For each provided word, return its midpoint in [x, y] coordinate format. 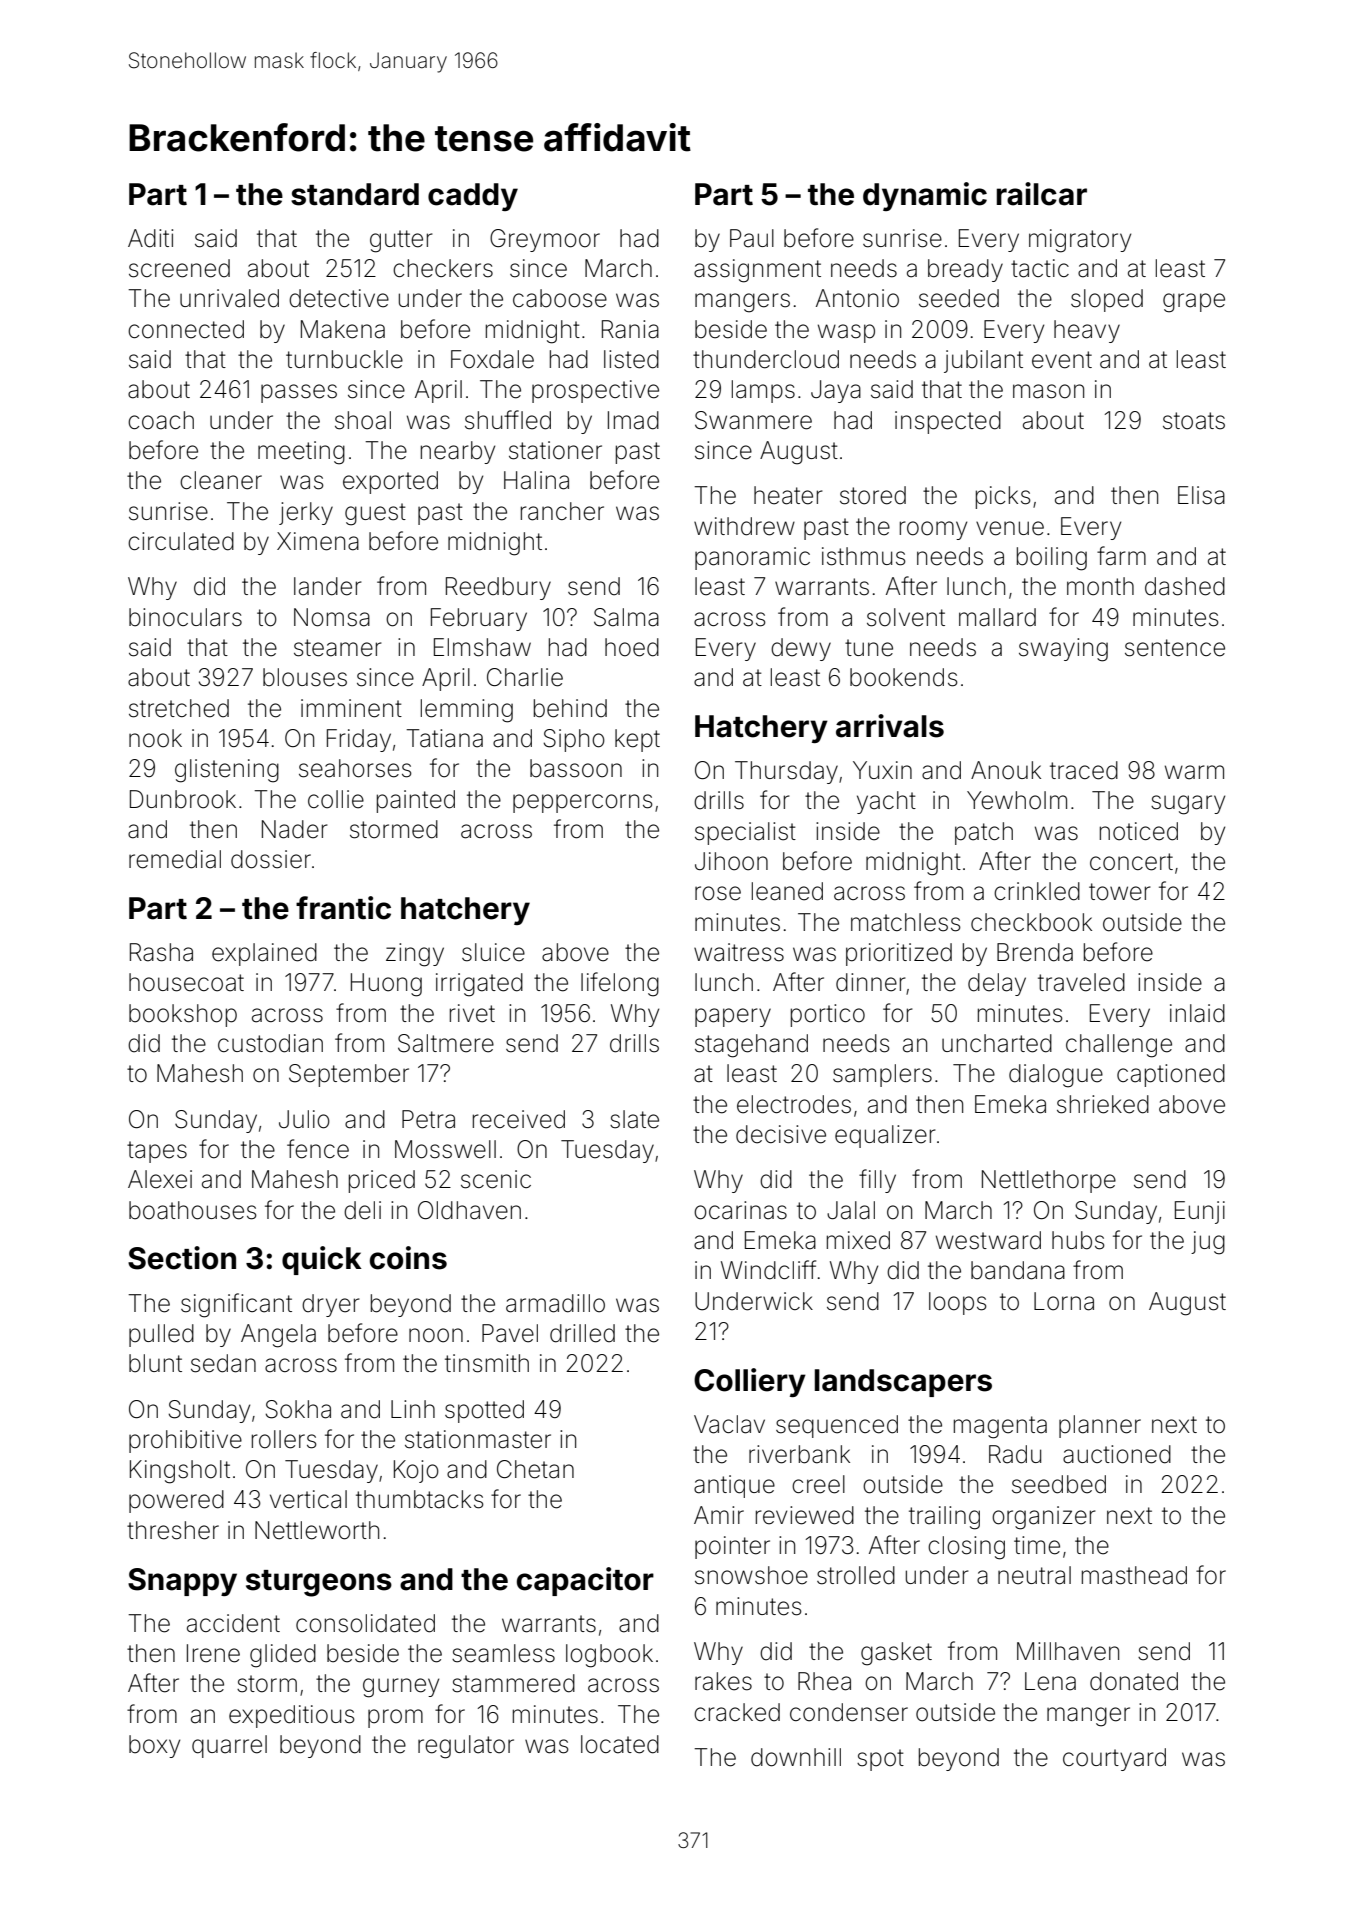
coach [161, 420]
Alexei [160, 1179]
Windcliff [768, 1270]
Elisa [1201, 495]
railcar [1042, 194]
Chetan [535, 1469]
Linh [413, 1409]
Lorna [1064, 1301]
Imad [633, 420]
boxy [154, 1746]
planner [1100, 1426]
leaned [787, 891]
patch [984, 833]
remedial [175, 859]
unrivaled [229, 298]
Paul [752, 238]
